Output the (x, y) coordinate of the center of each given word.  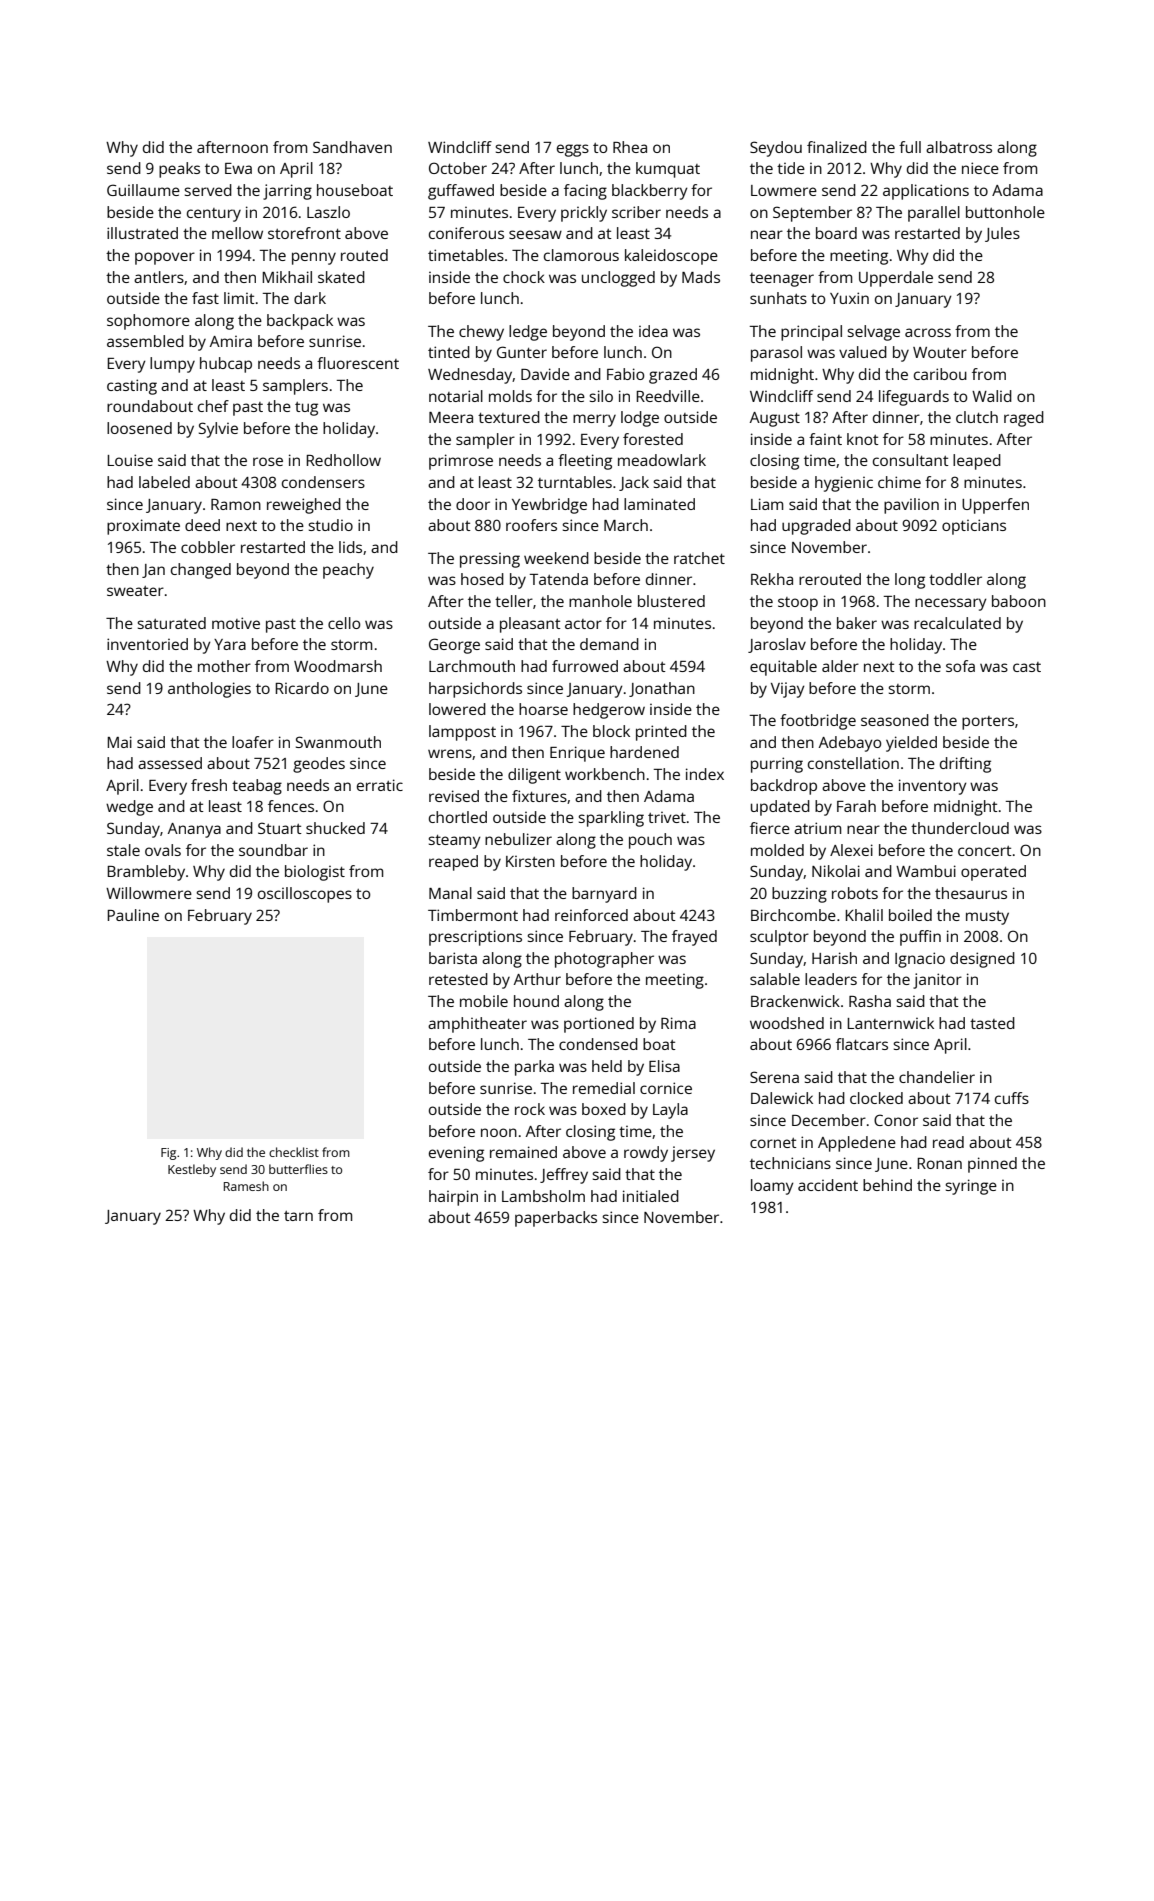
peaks (179, 170)
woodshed (787, 1023)
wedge (129, 808)
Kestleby (192, 1170)
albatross (959, 147)
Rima (678, 1023)
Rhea (630, 147)
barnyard (604, 895)
